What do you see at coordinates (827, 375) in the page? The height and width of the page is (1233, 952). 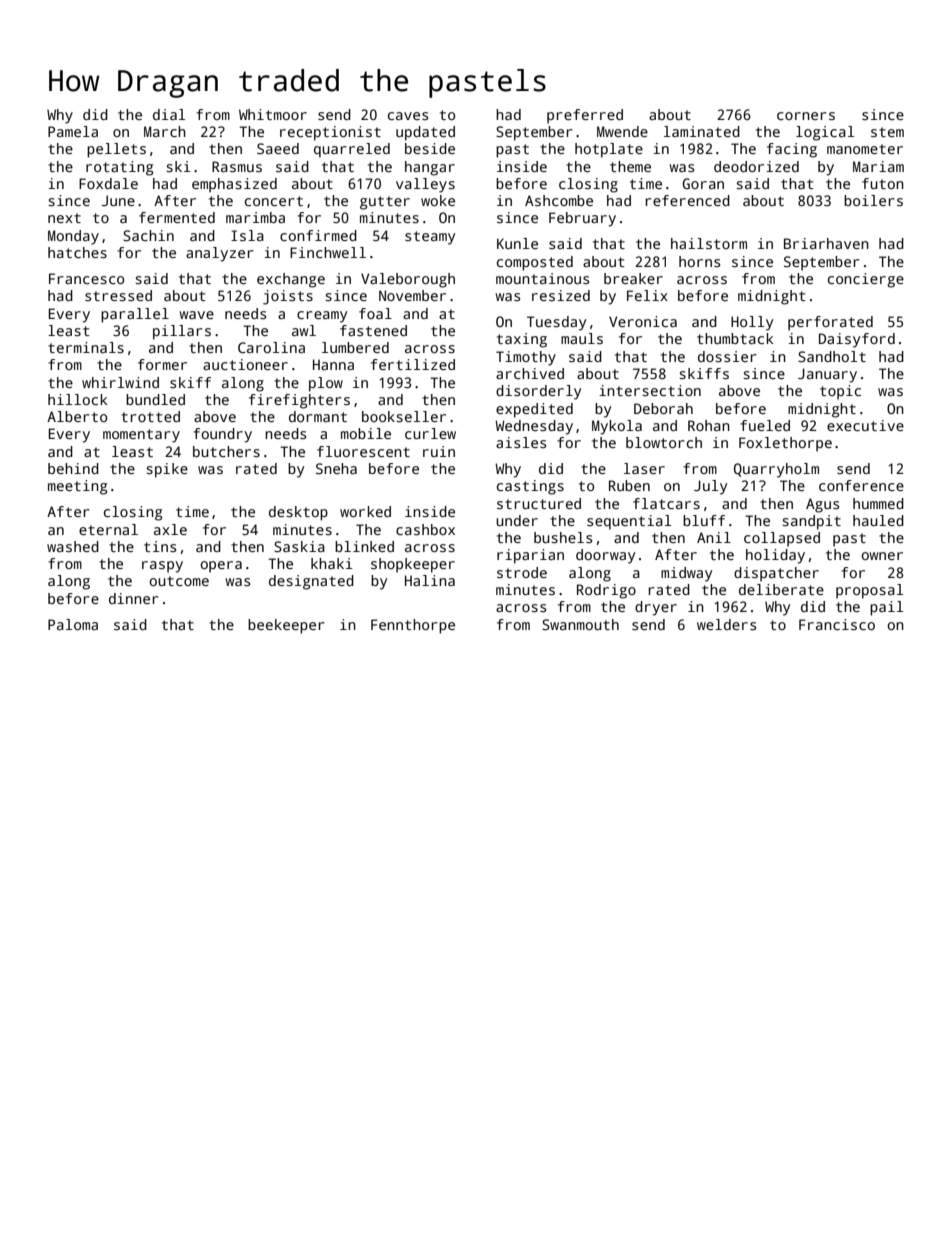 I see `January` at bounding box center [827, 375].
